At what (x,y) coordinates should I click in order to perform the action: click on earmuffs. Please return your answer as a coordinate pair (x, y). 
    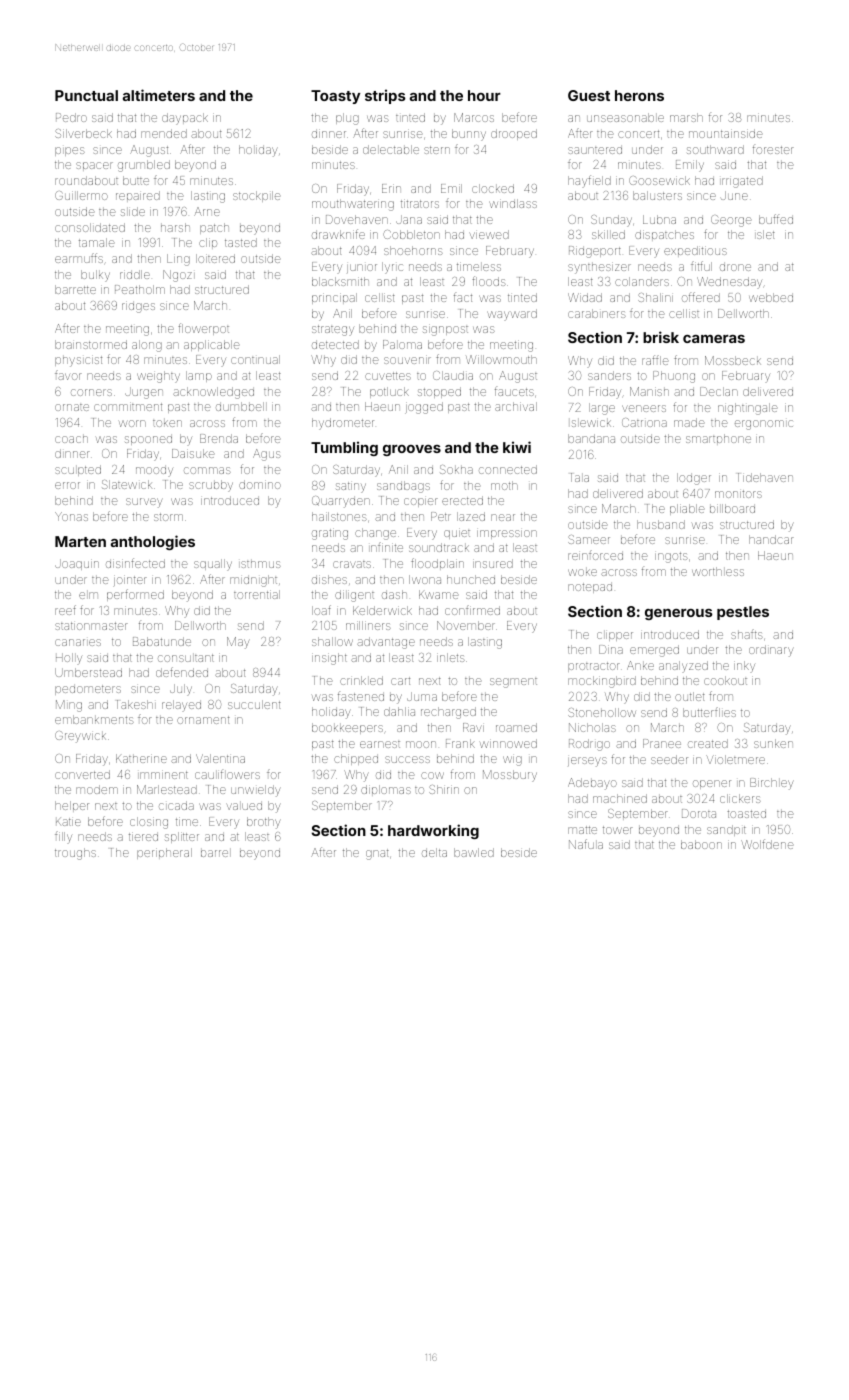
    Looking at the image, I should click on (79, 258).
